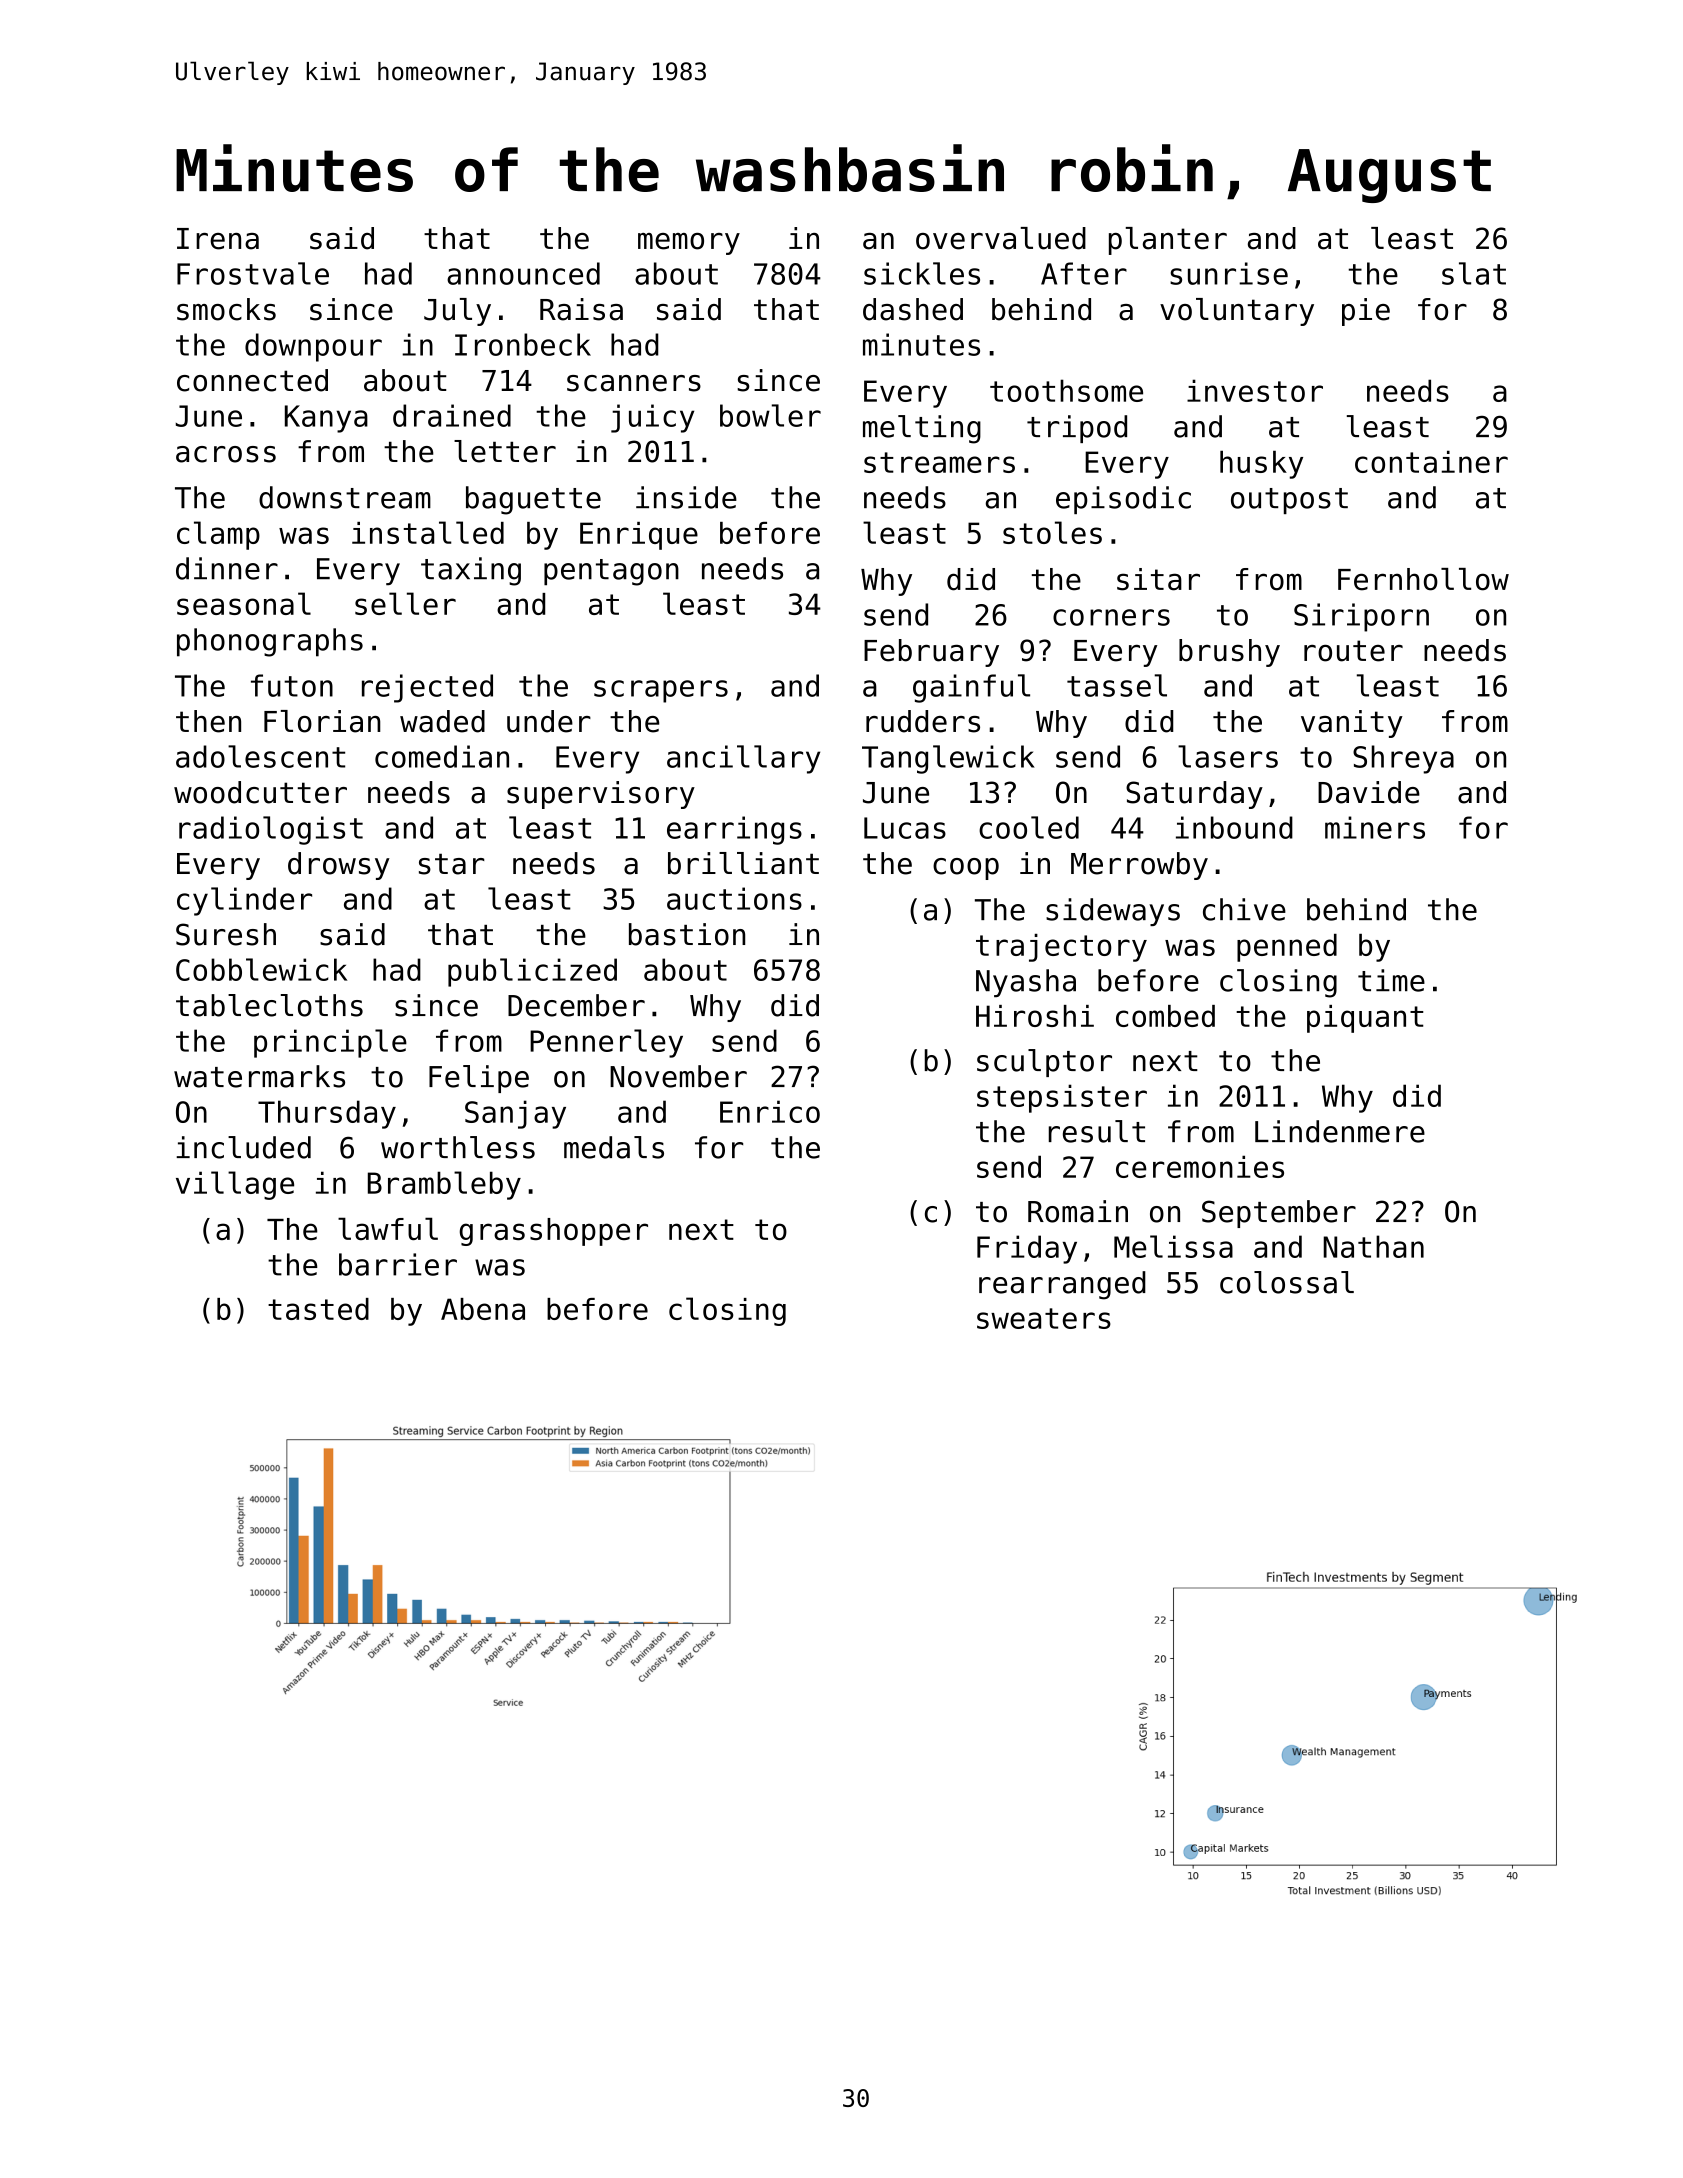 The image size is (1683, 2178). Describe the element at coordinates (318, 1309) in the screenshot. I see `tasted` at that location.
